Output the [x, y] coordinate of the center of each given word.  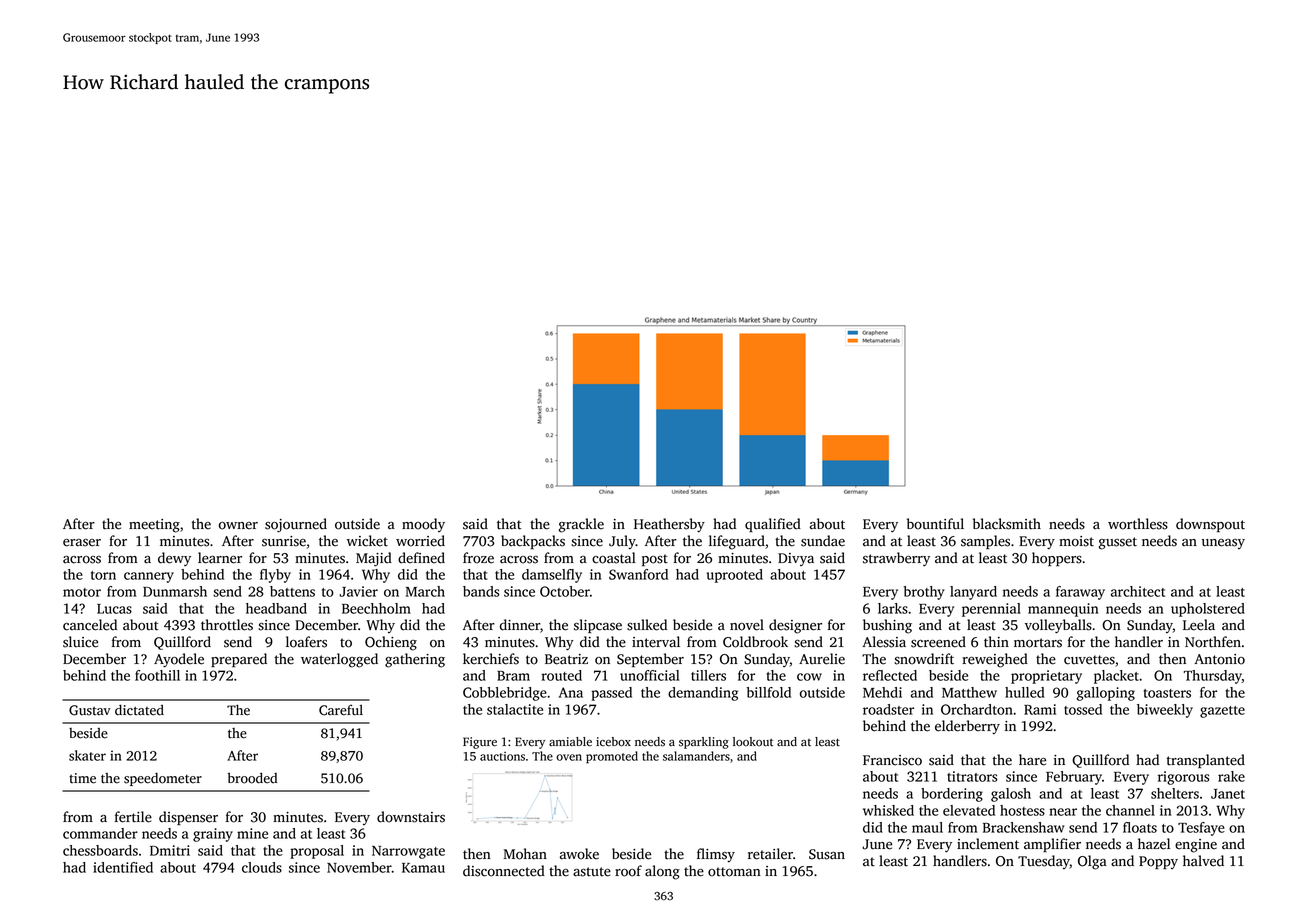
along [662, 872]
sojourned [296, 525]
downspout [1210, 525]
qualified [773, 525]
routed [561, 675]
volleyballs [1058, 626]
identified [123, 867]
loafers [306, 642]
